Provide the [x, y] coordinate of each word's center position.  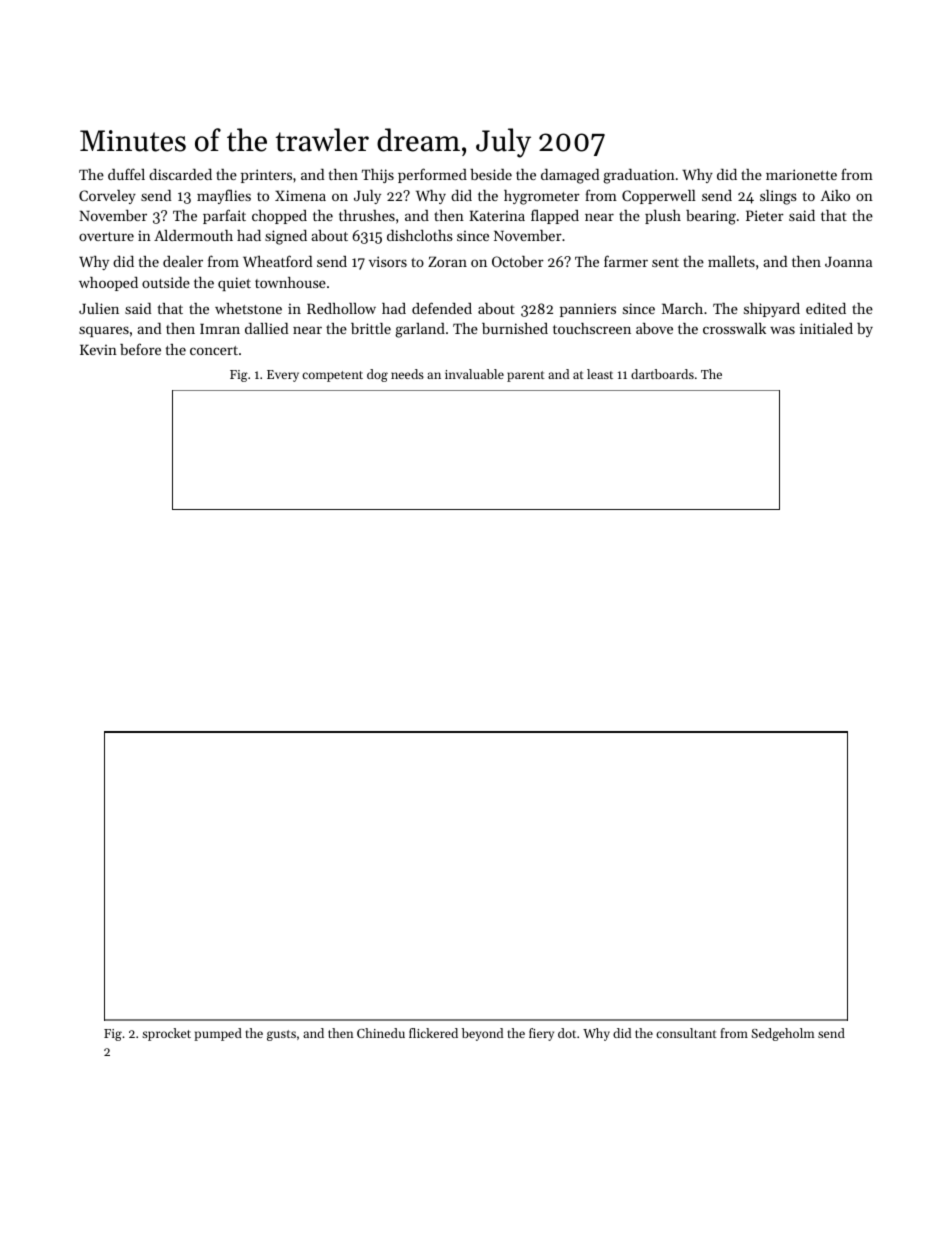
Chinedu [381, 1033]
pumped [218, 1034]
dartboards [662, 374]
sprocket [166, 1034]
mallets [731, 261]
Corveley [107, 197]
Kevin [98, 349]
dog [377, 375]
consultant [686, 1033]
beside [491, 174]
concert [214, 350]
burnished [515, 328]
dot [567, 1033]
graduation [639, 176]
